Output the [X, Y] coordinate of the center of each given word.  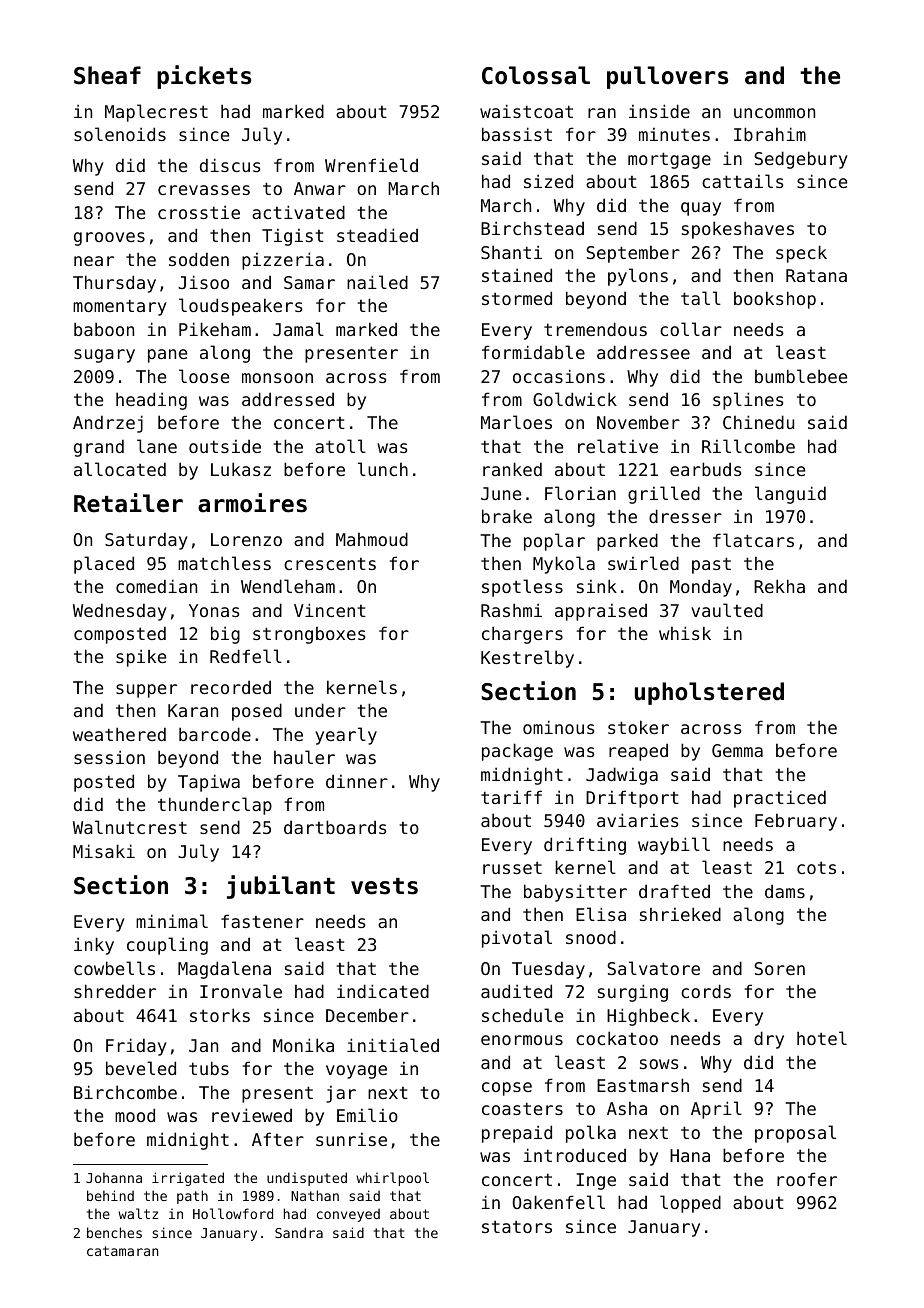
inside [659, 111]
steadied [377, 235]
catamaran [123, 1251]
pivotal [517, 939]
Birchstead [532, 228]
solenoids [120, 134]
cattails [742, 181]
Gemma [737, 750]
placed [104, 565]
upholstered [709, 693]
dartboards [335, 827]
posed [257, 712]
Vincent [330, 610]
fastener [262, 921]
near [94, 261]
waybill [674, 846]
